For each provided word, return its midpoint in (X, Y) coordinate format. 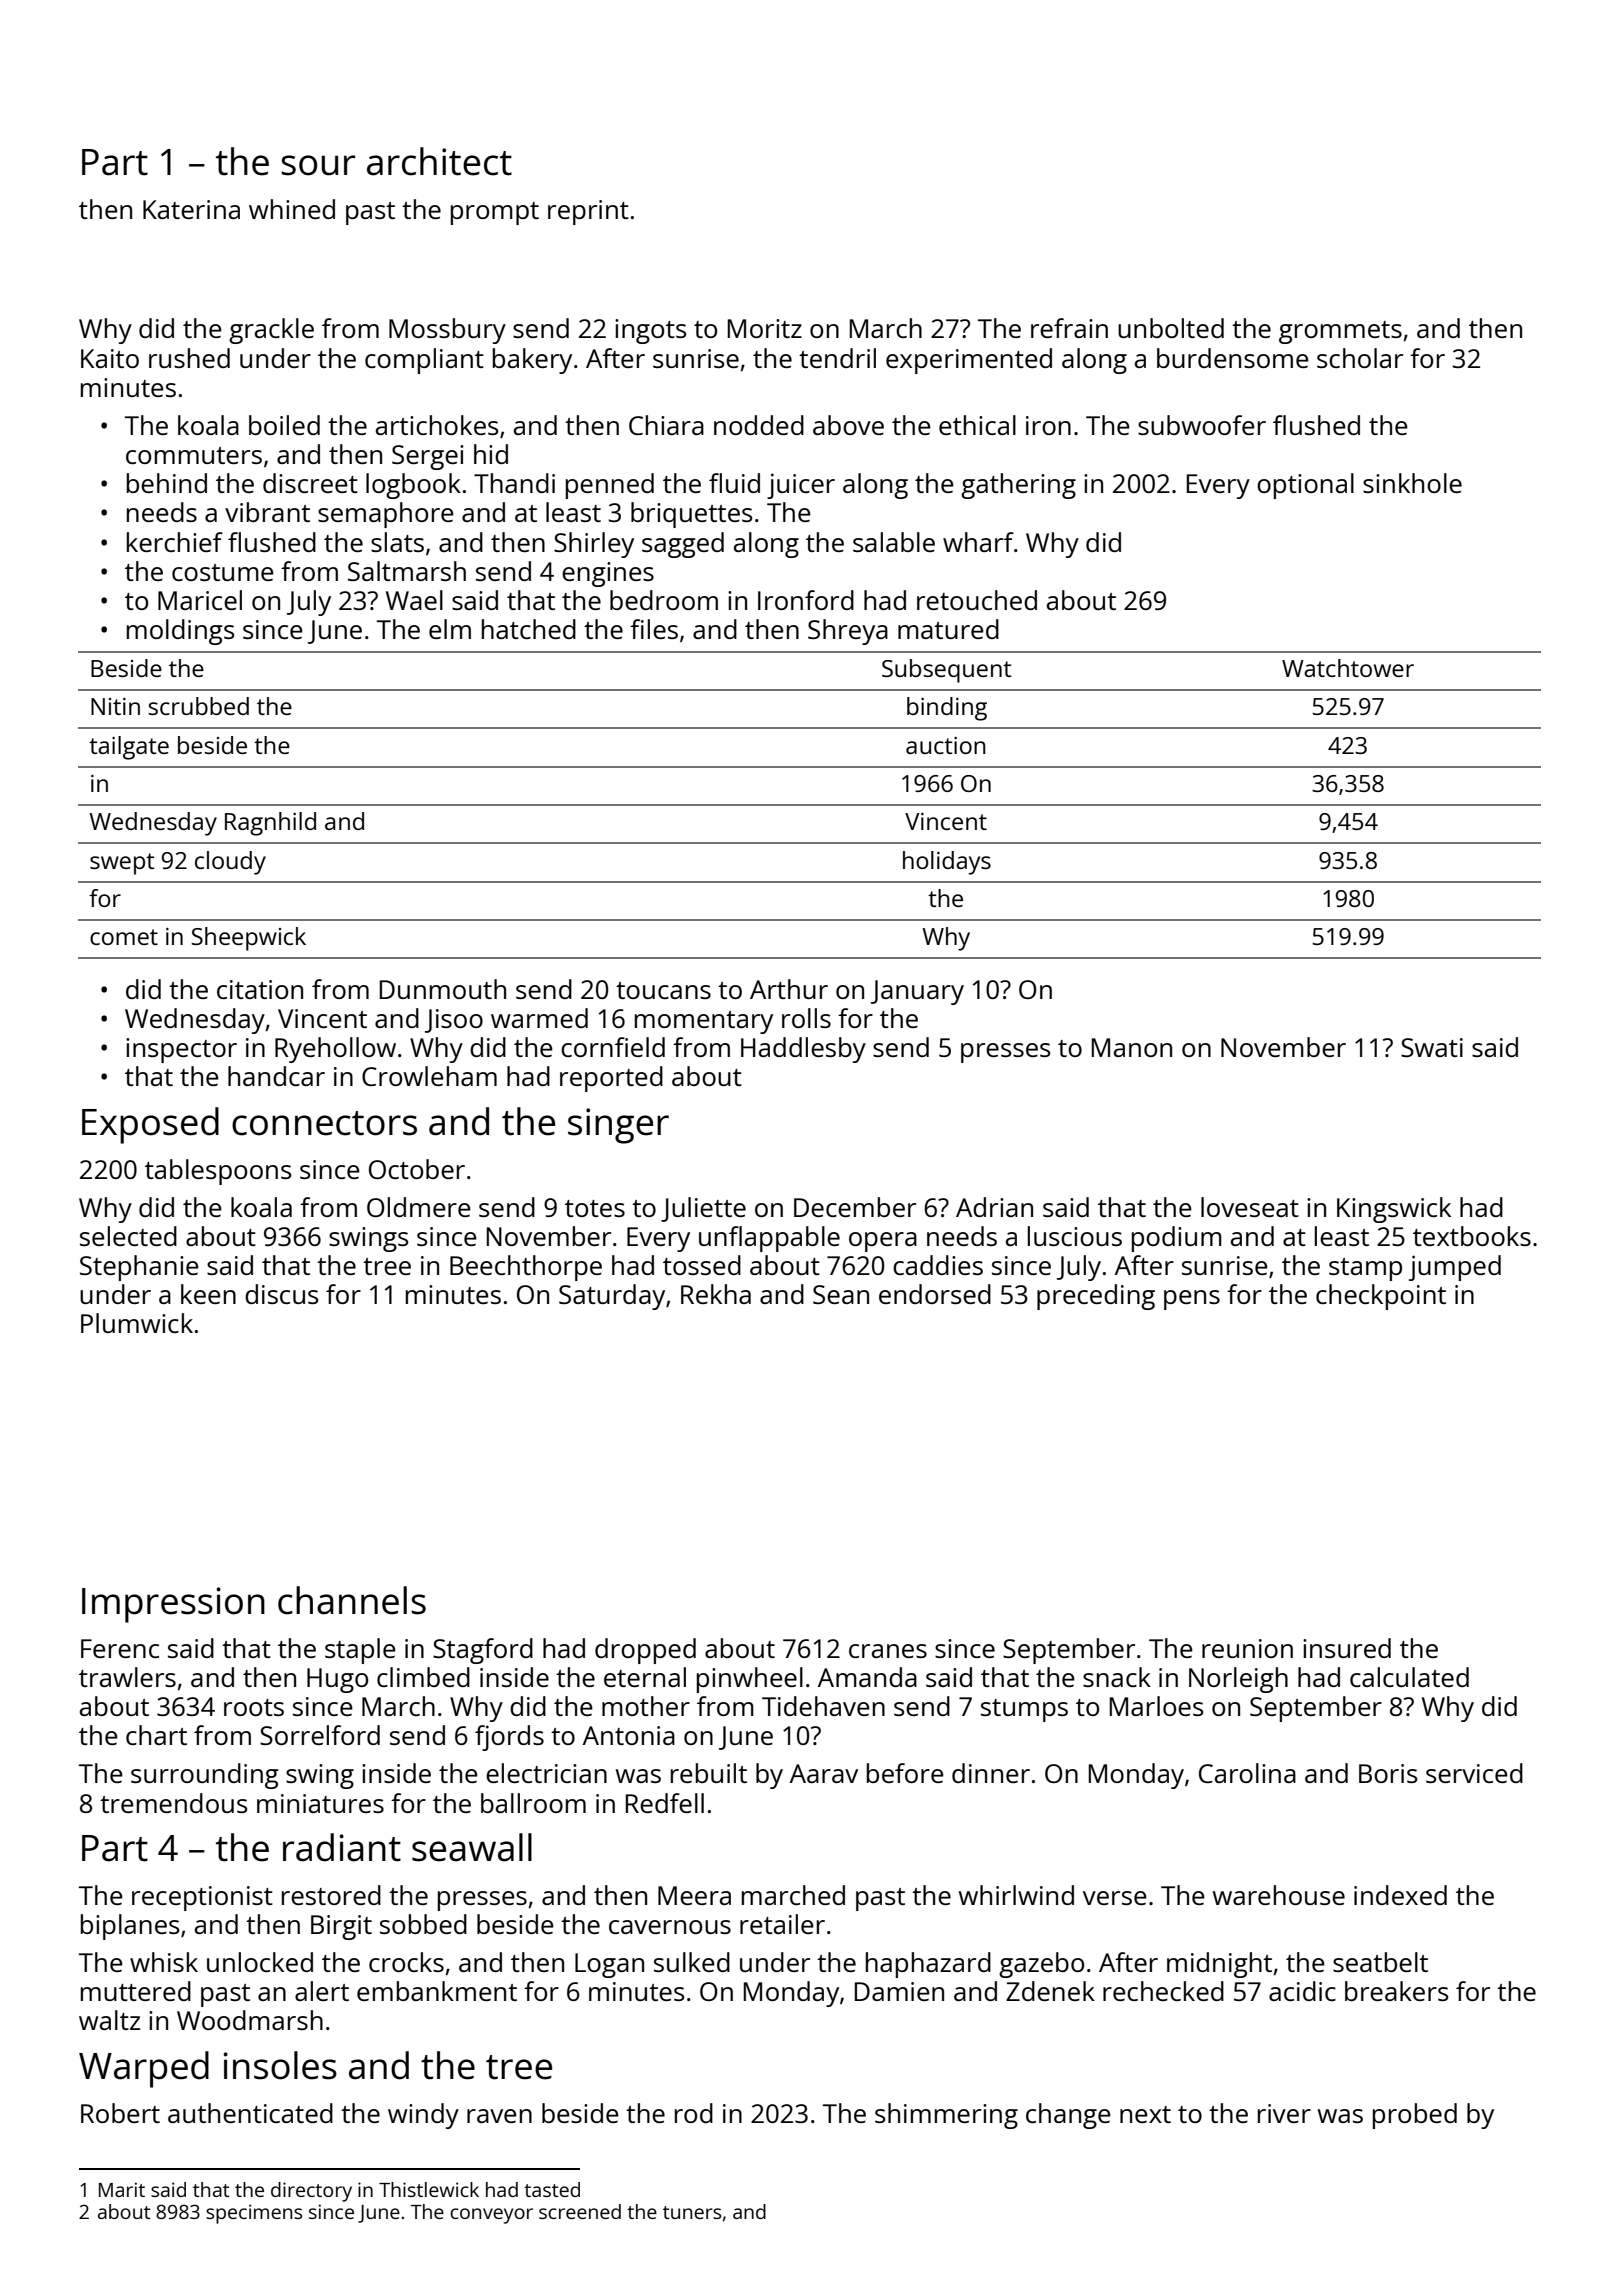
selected (128, 1236)
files (654, 629)
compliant (424, 361)
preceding (1096, 1297)
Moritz (765, 328)
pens (1192, 1300)
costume (223, 572)
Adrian (994, 1207)
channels (352, 1600)
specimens (254, 2214)
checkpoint (1381, 1297)
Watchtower (1348, 668)
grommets (1340, 332)
